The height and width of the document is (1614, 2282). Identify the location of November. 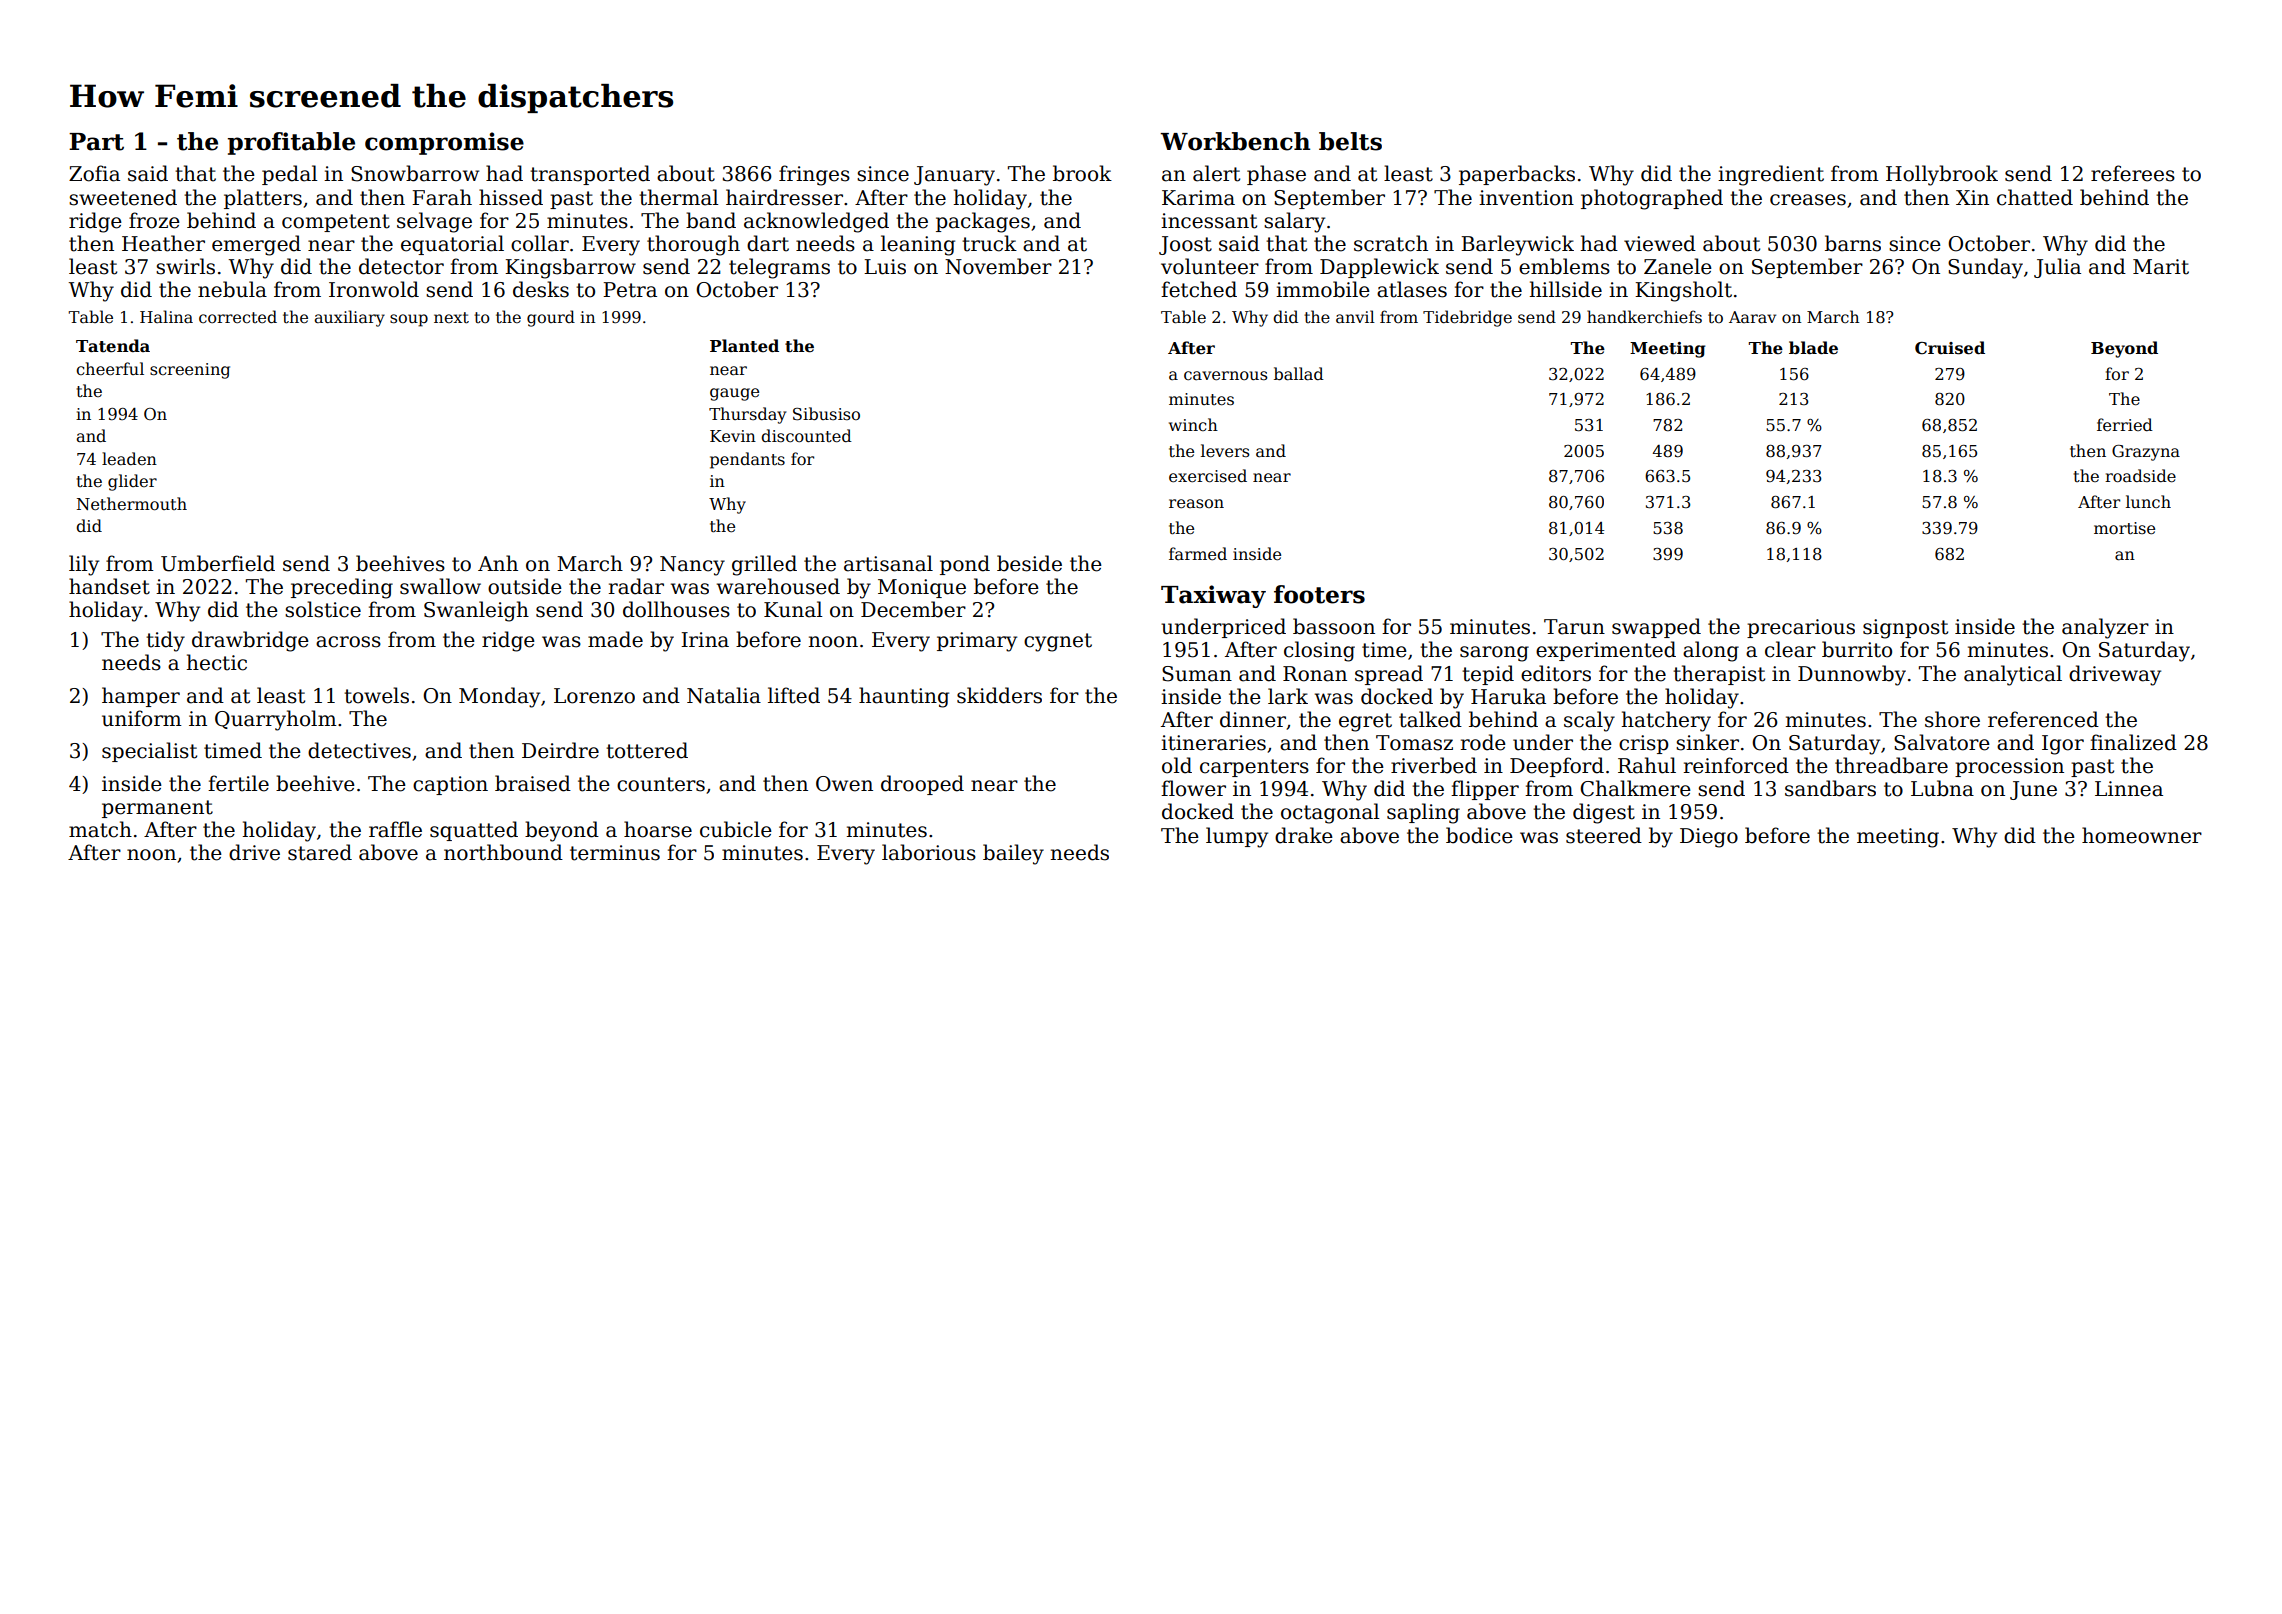
(998, 266).
